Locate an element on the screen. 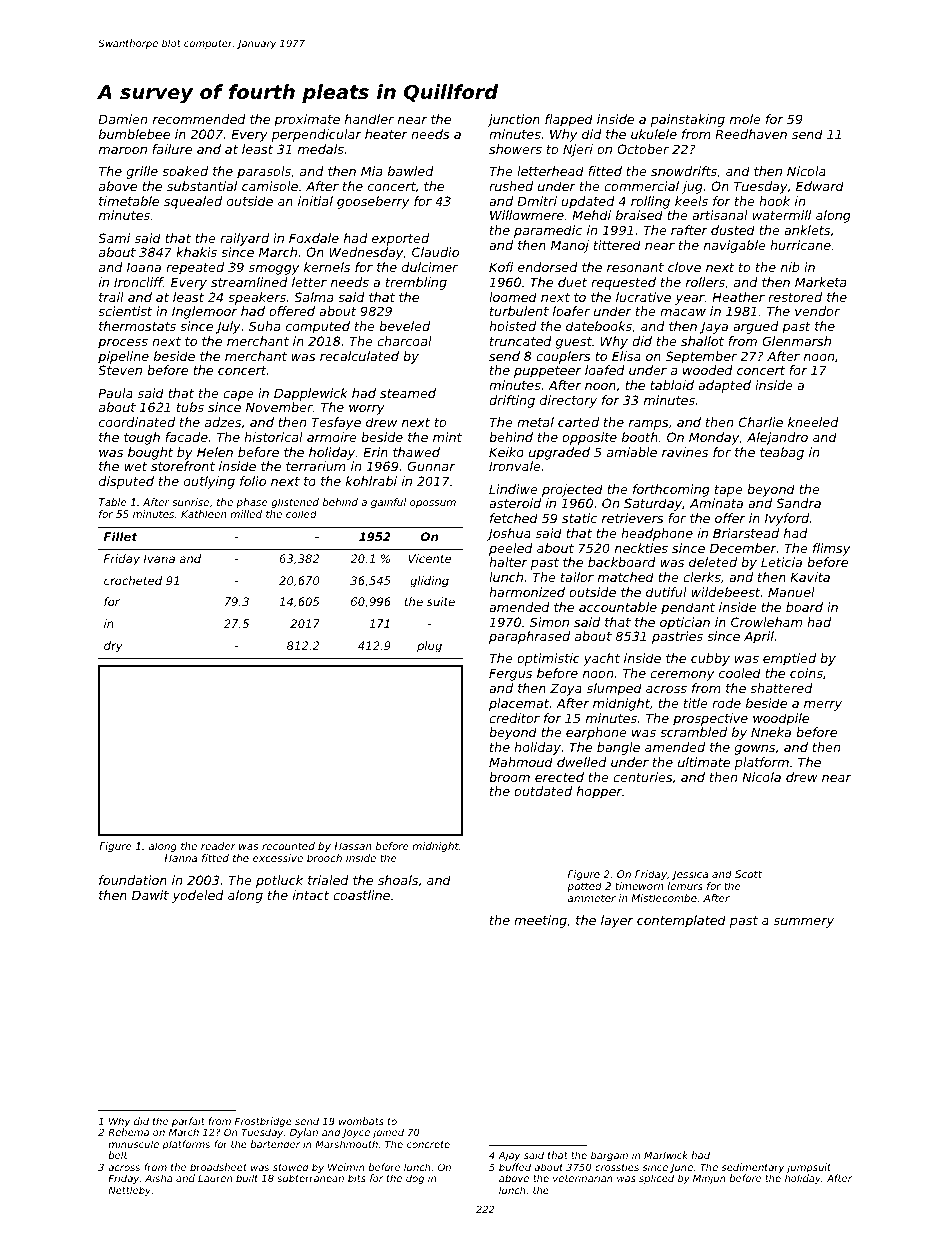  Edward is located at coordinates (820, 186).
